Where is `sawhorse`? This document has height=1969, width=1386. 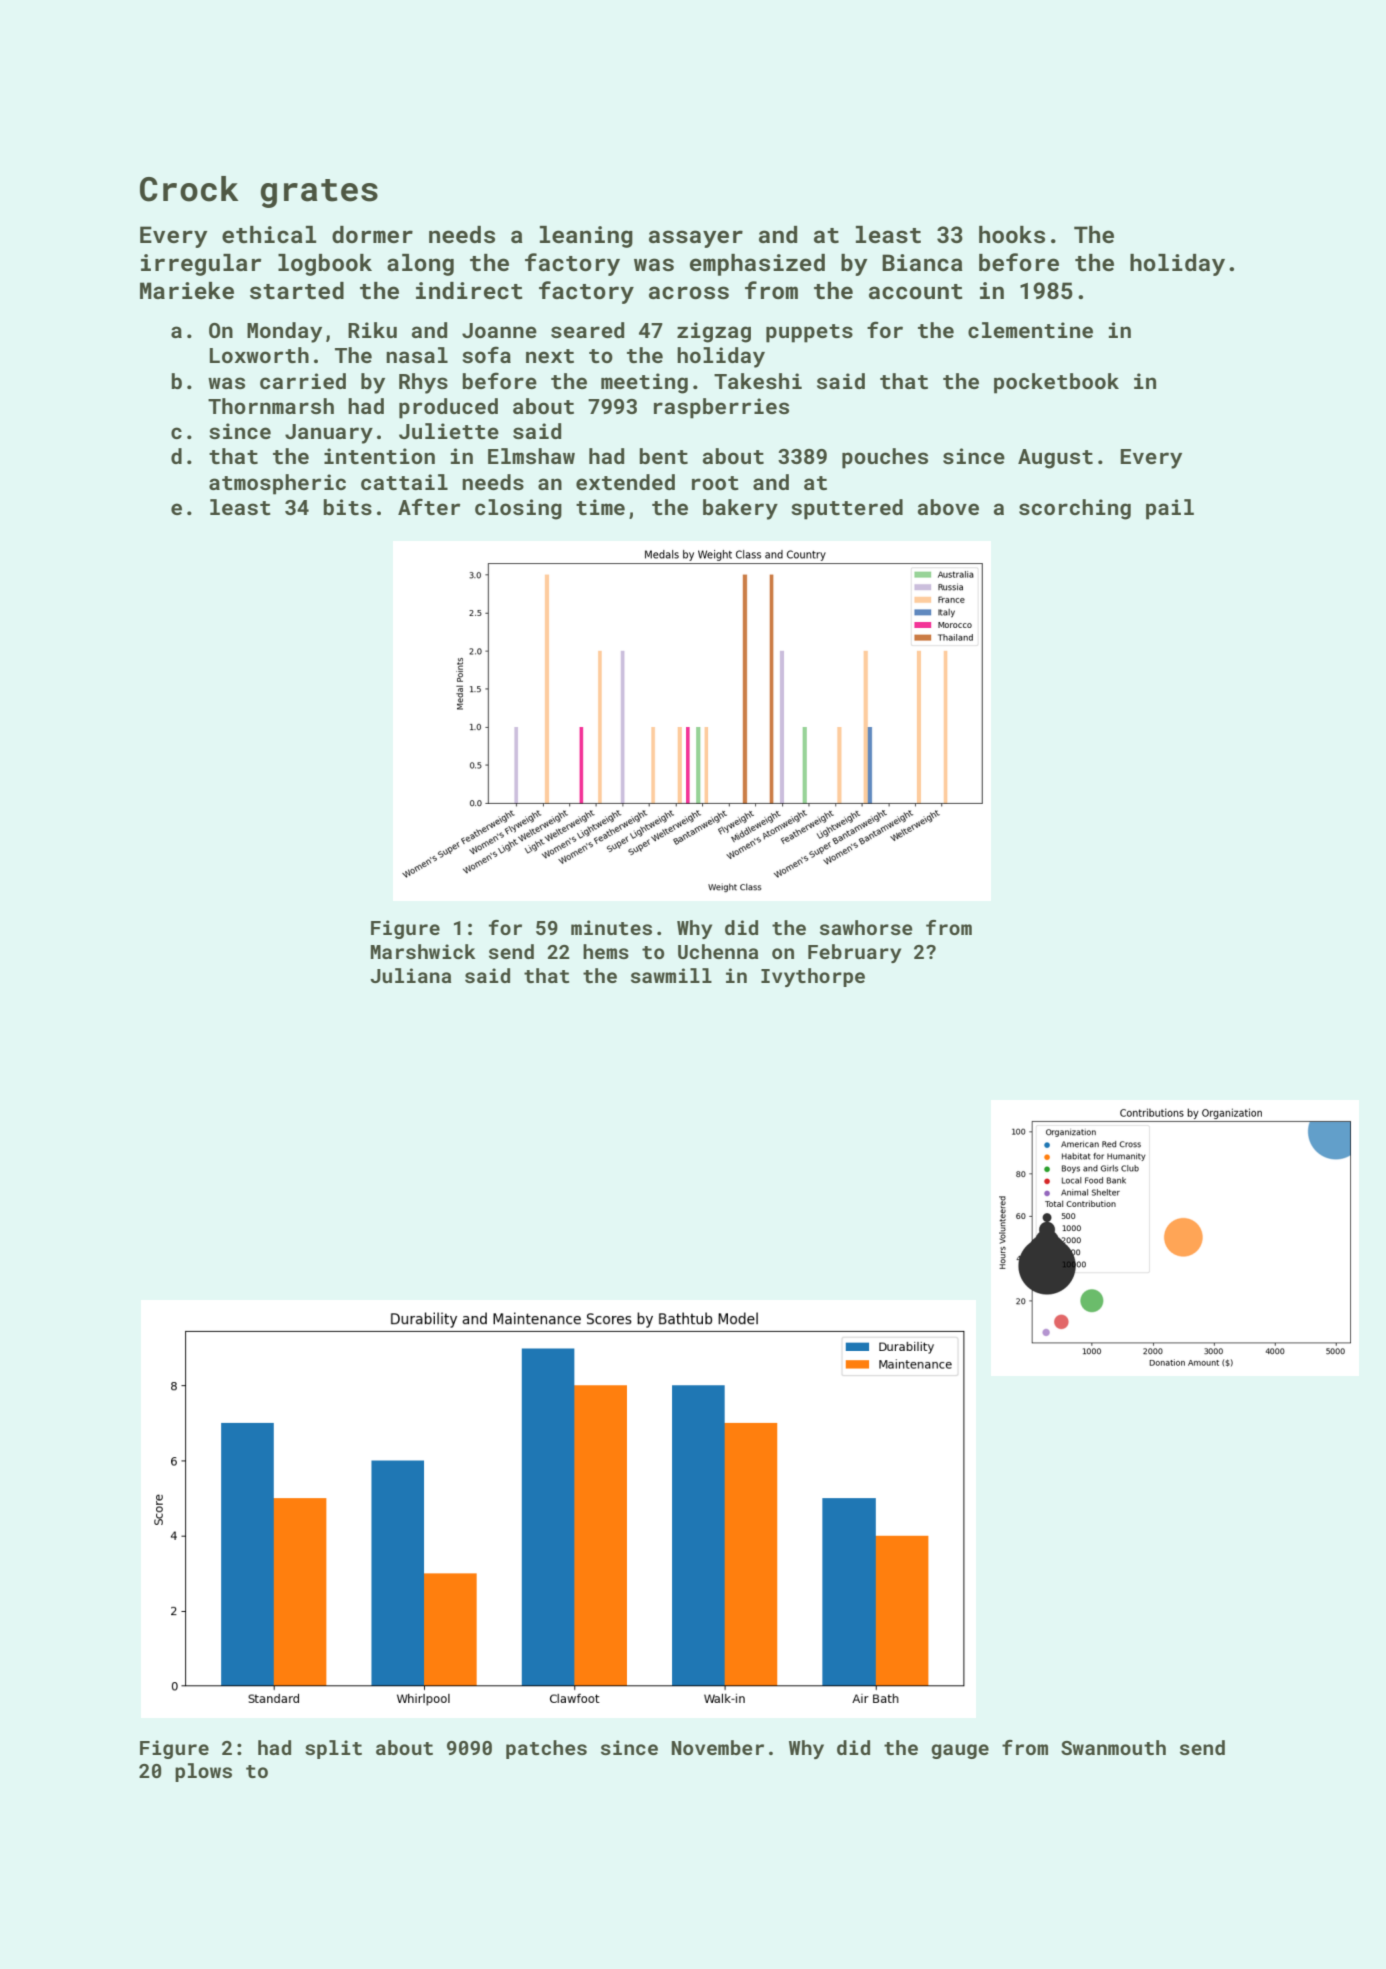 sawhorse is located at coordinates (866, 927).
